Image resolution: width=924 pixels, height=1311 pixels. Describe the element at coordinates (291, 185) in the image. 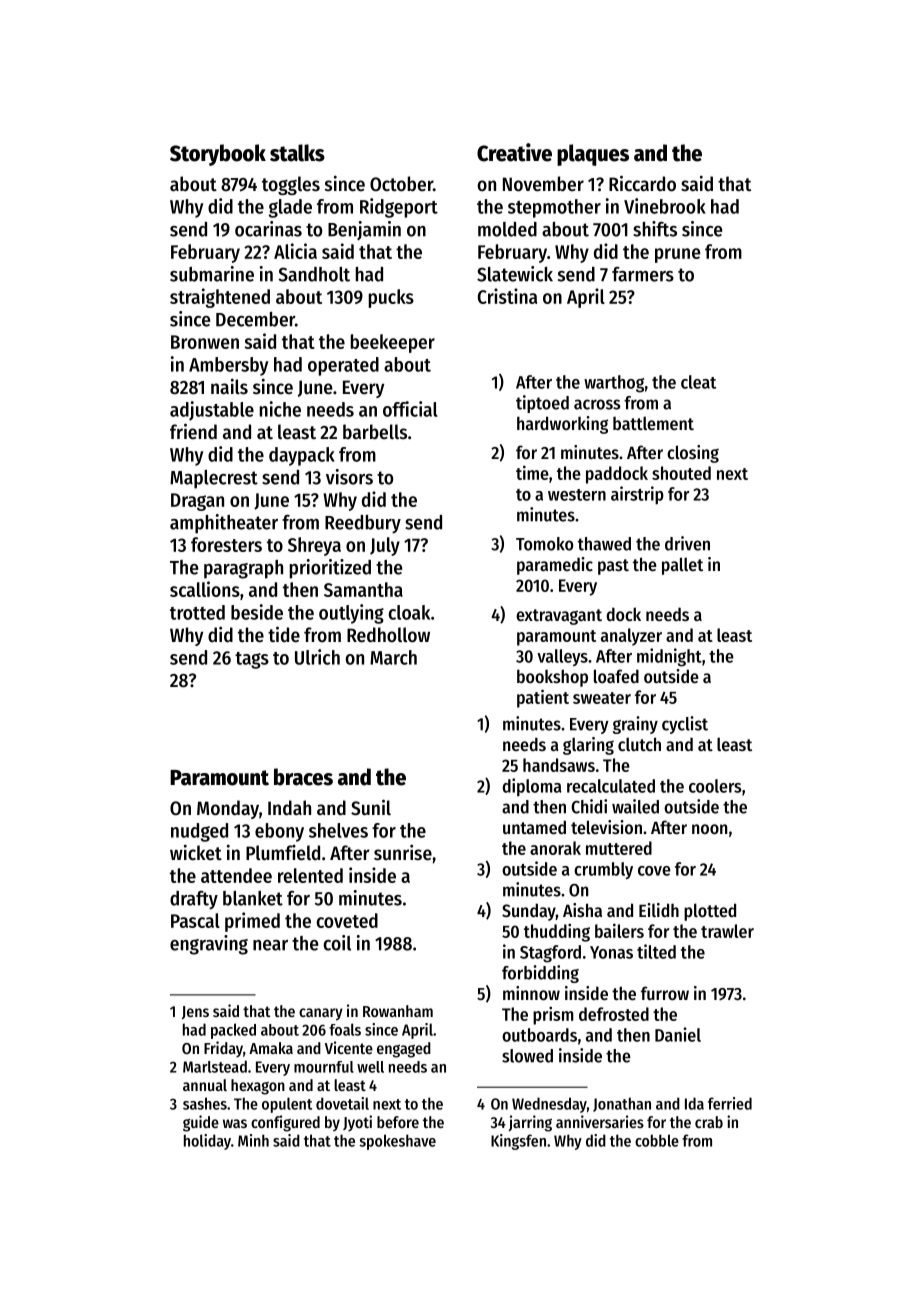

I see `toggles` at that location.
